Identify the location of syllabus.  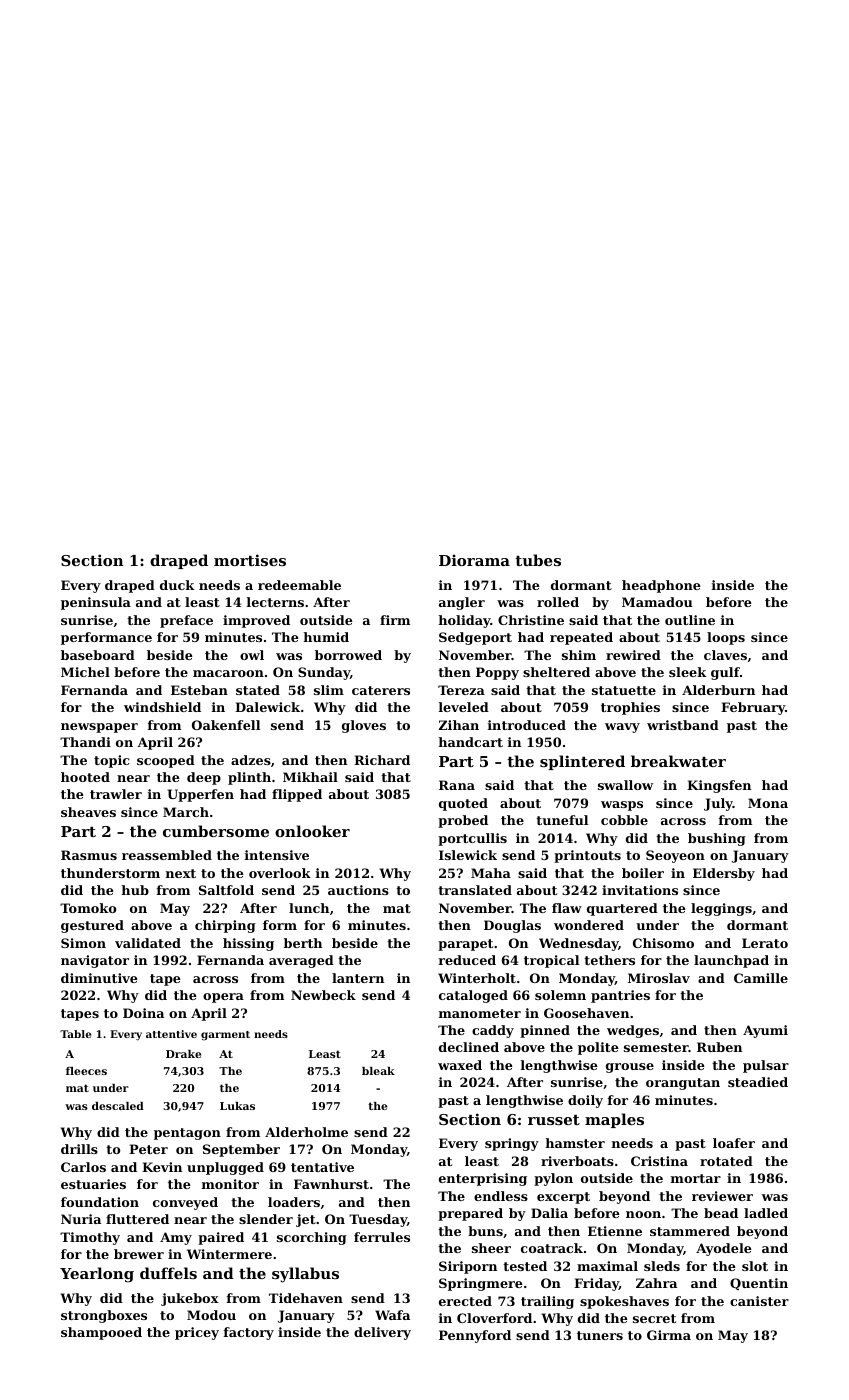
(305, 1275).
